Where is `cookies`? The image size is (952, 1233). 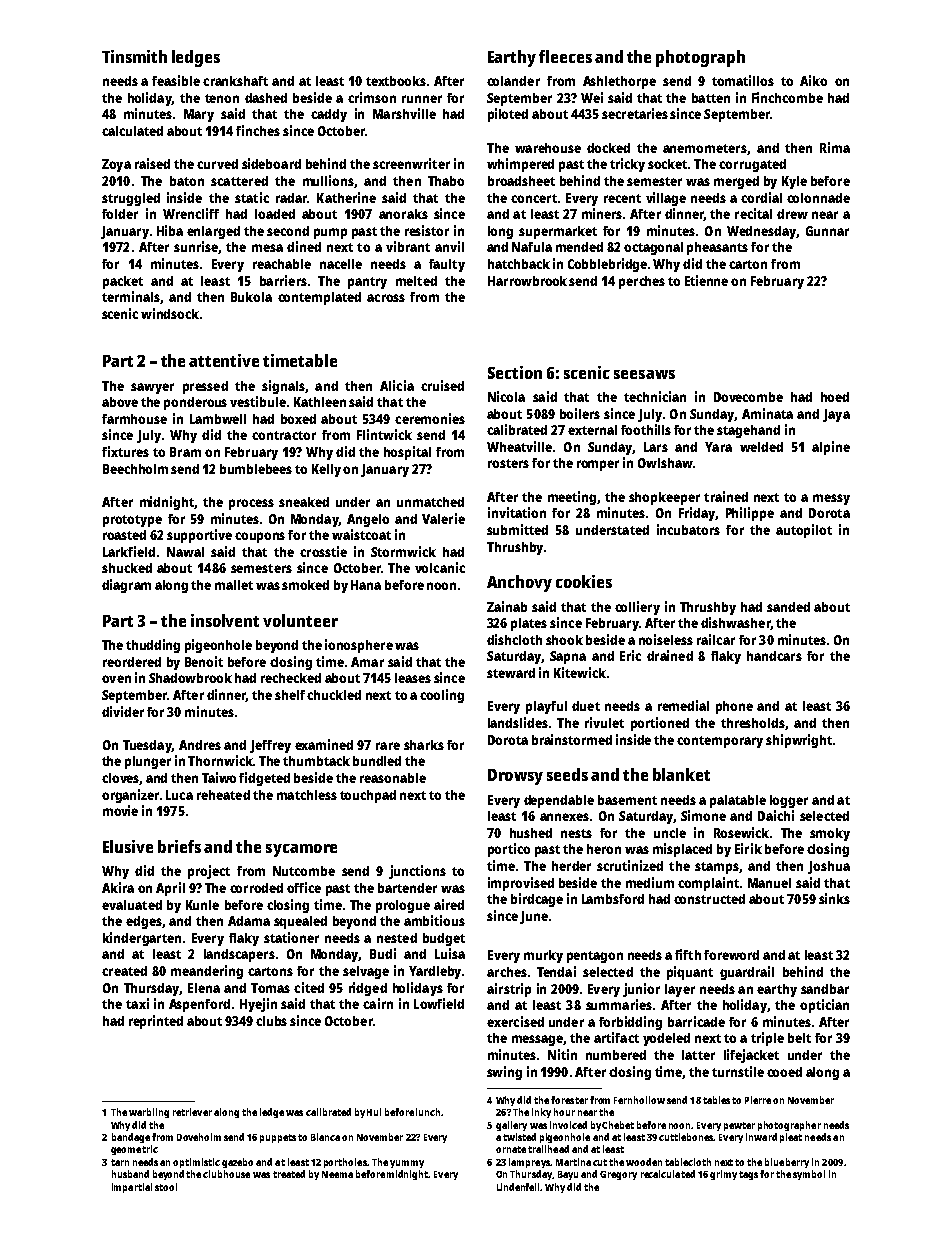
cookies is located at coordinates (584, 581).
